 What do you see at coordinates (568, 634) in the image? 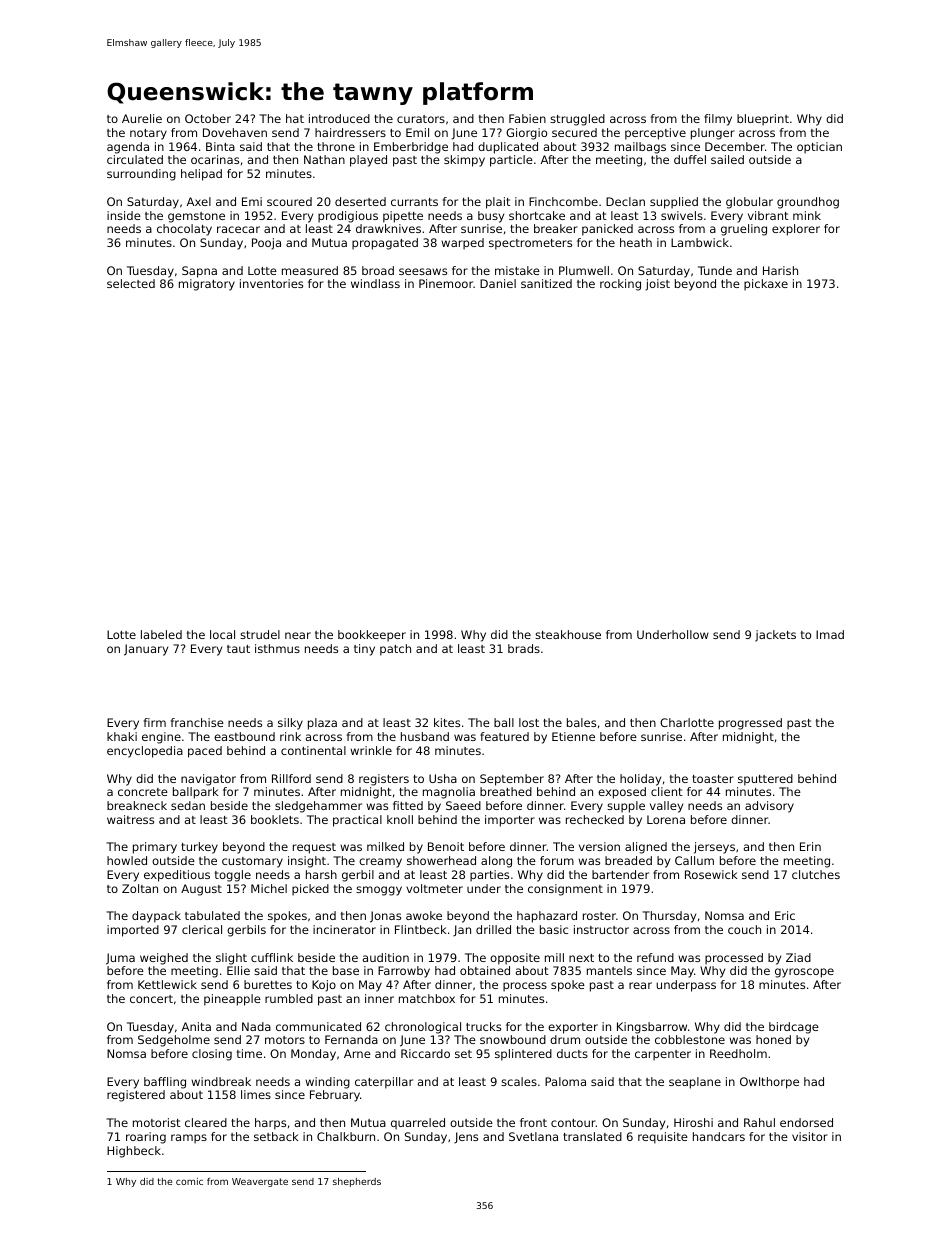
I see `steakhouse` at bounding box center [568, 634].
